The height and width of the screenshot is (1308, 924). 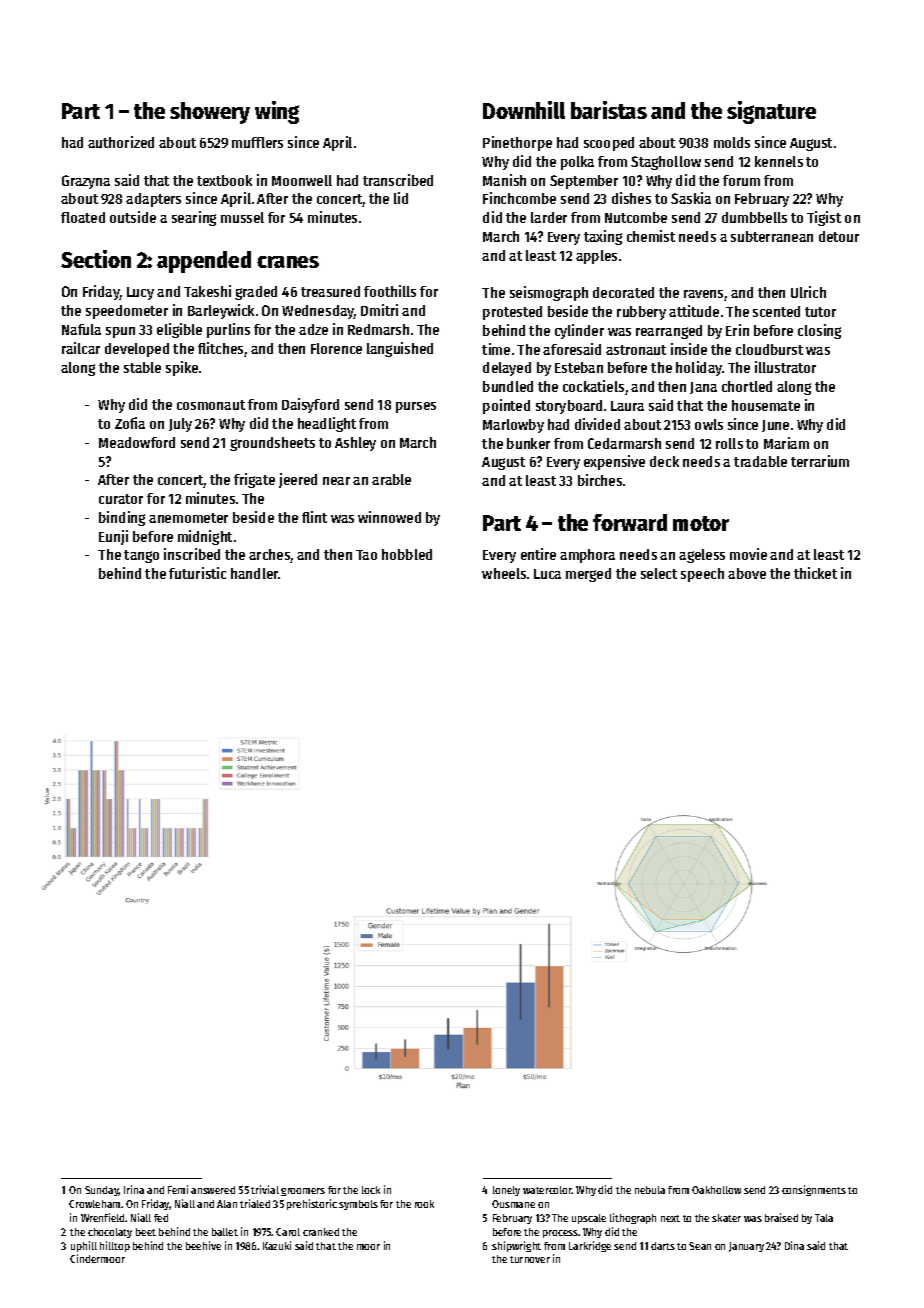 I want to click on thicket, so click(x=815, y=573).
